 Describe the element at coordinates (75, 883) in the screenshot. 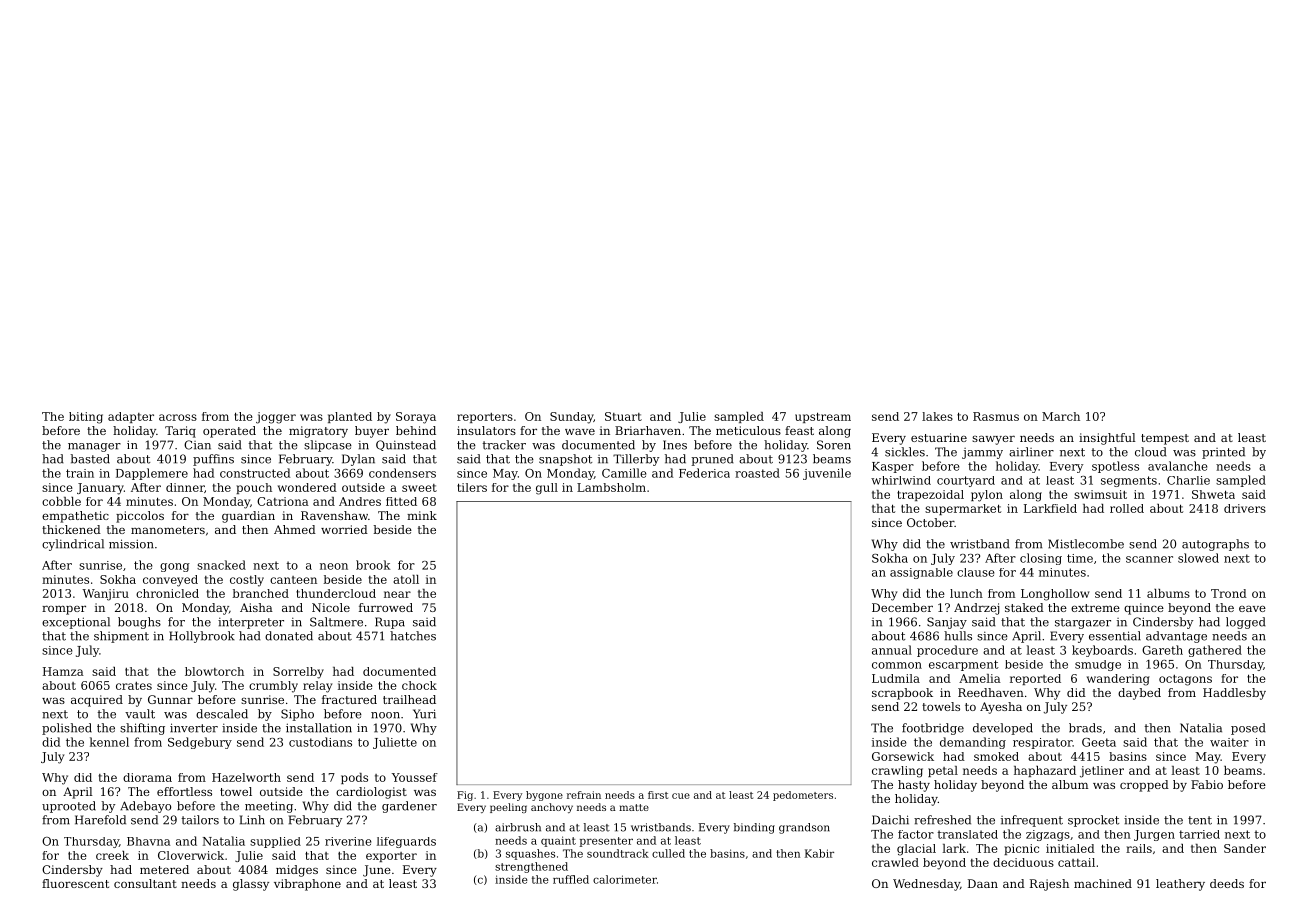

I see `fluorescent` at that location.
